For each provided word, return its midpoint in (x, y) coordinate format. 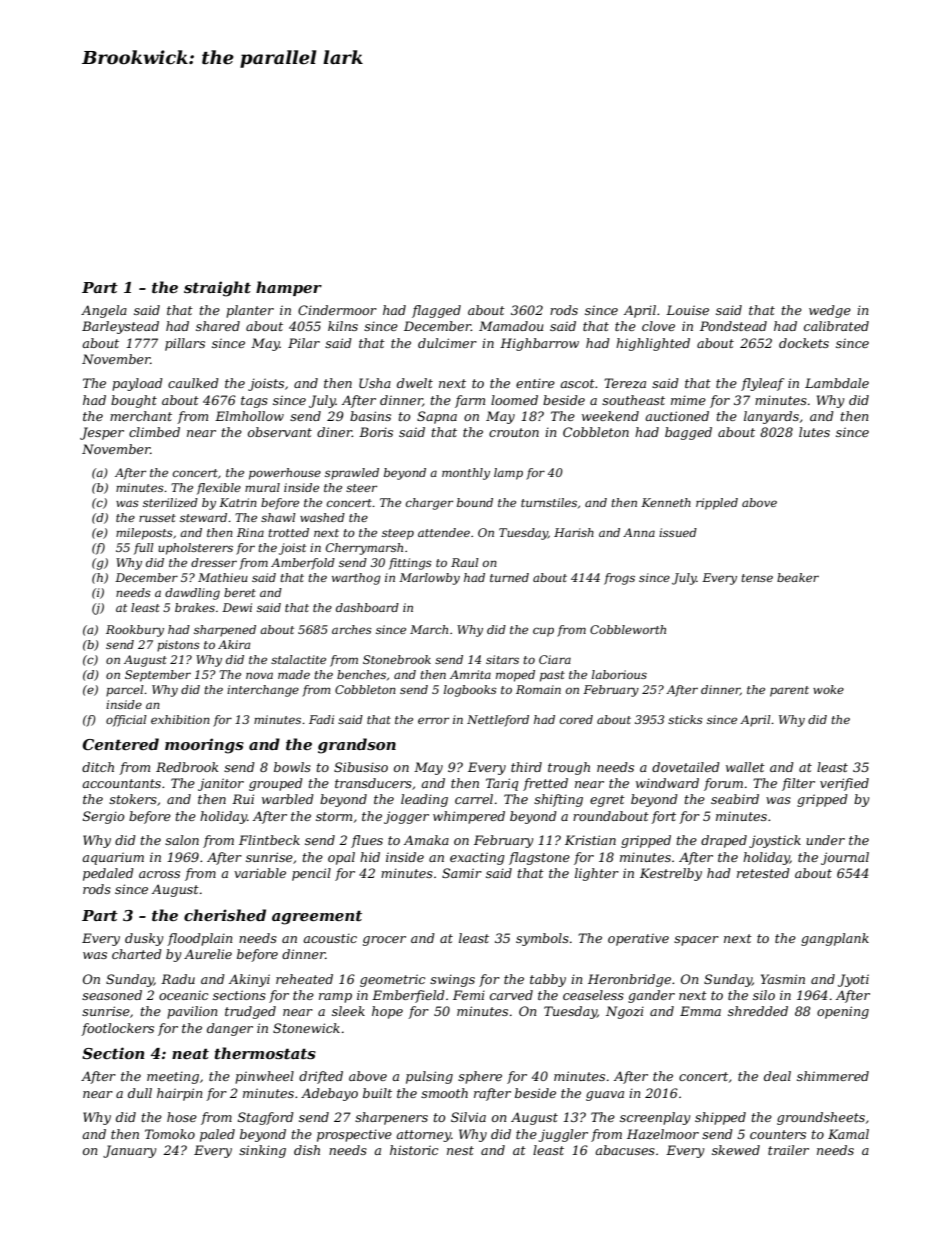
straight (217, 289)
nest (460, 1150)
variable (260, 873)
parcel (125, 691)
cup (543, 632)
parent (789, 691)
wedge (830, 311)
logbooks (470, 691)
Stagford (266, 1118)
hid (370, 857)
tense (757, 578)
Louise (687, 310)
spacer (696, 941)
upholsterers (195, 549)
